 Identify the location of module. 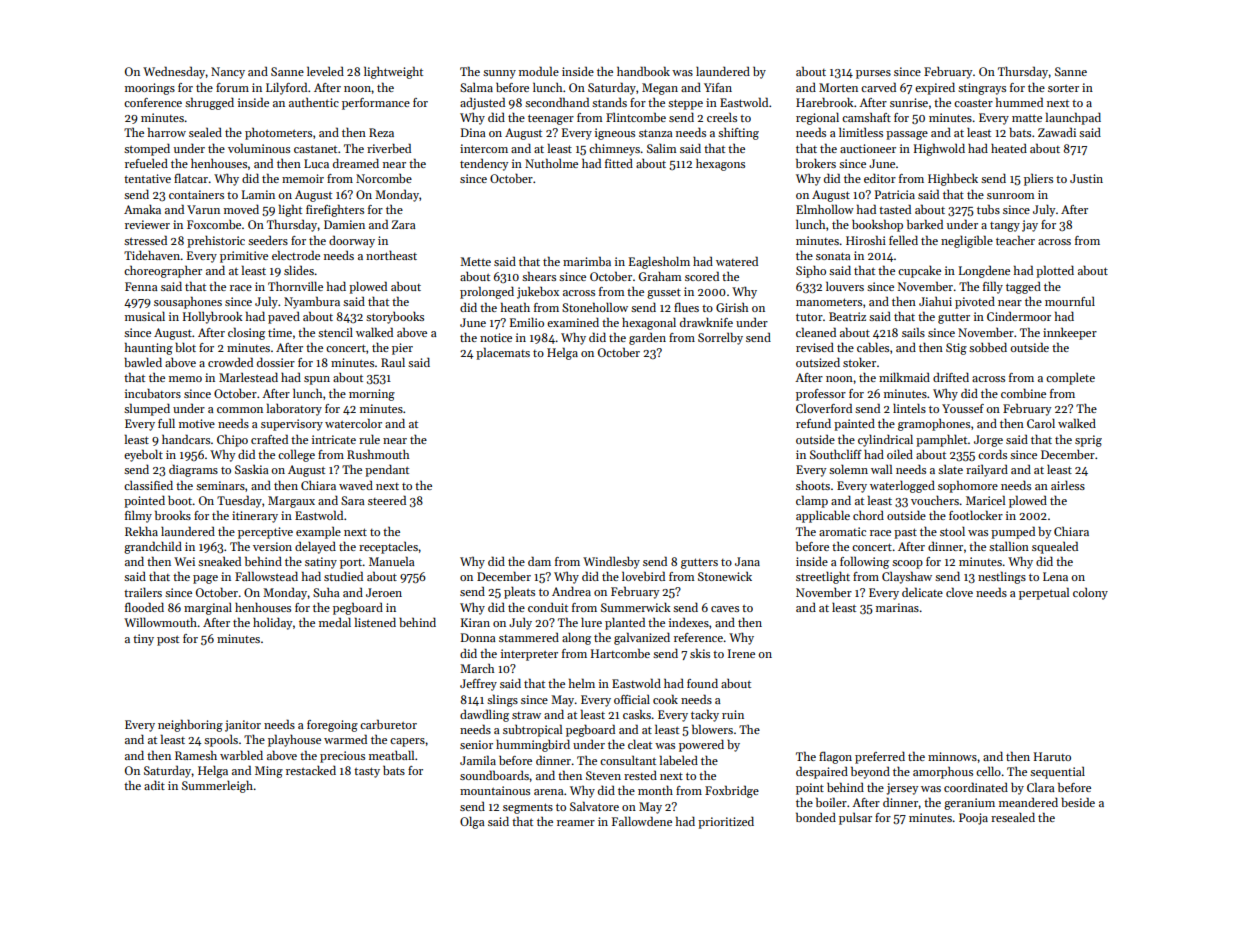
(539, 71).
